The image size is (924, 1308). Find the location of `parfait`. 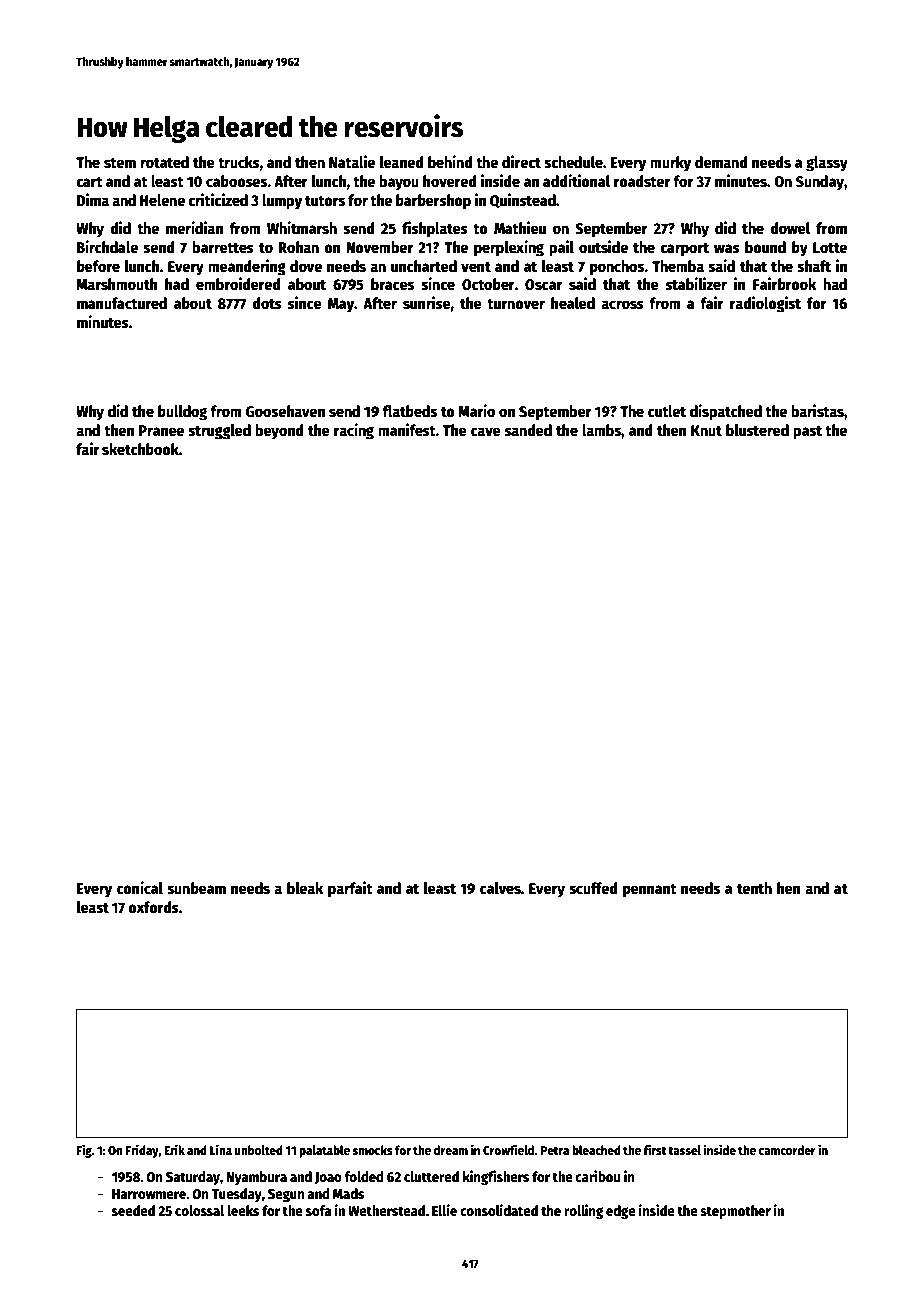

parfait is located at coordinates (350, 889).
